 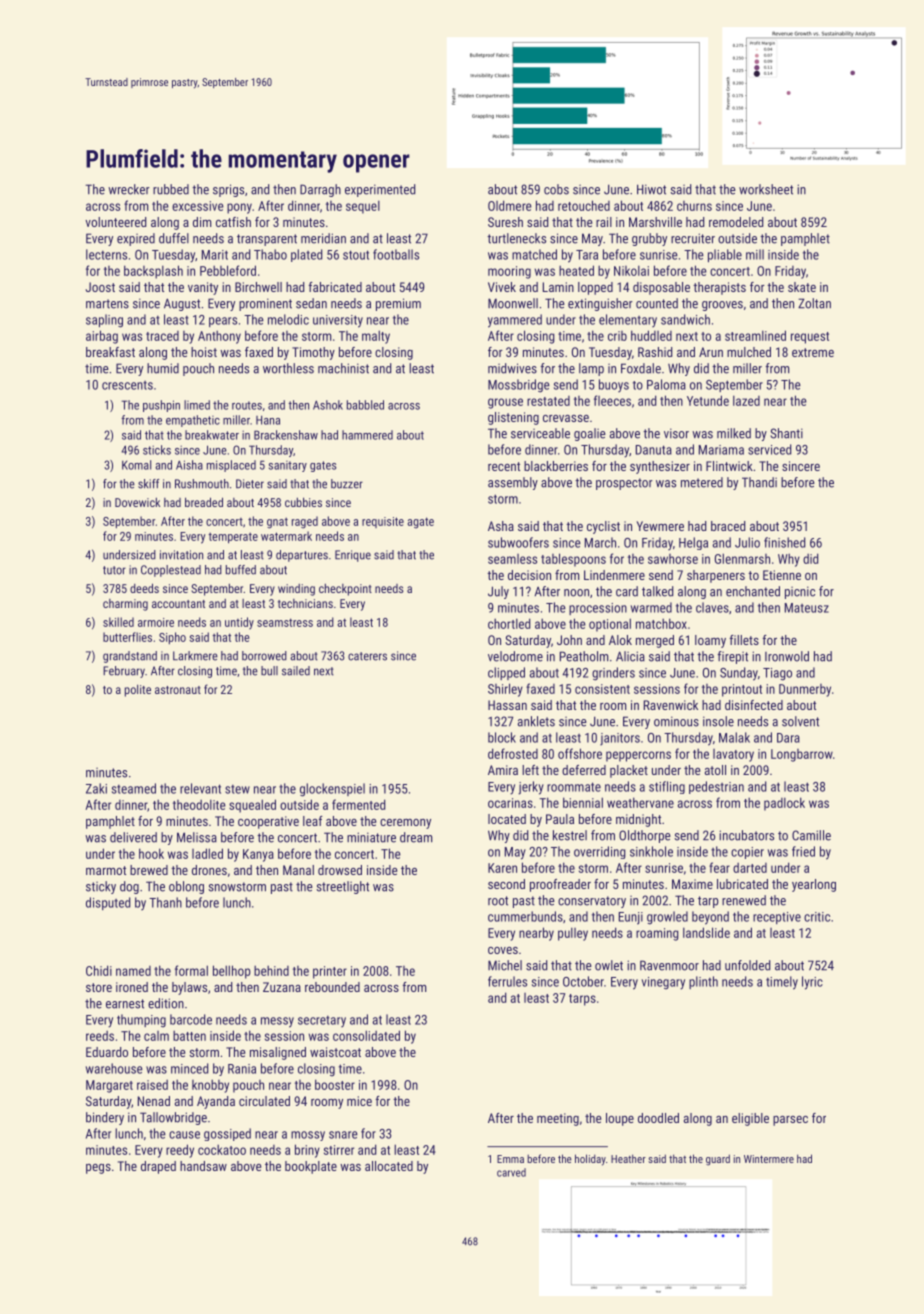 I want to click on John, so click(x=569, y=640).
